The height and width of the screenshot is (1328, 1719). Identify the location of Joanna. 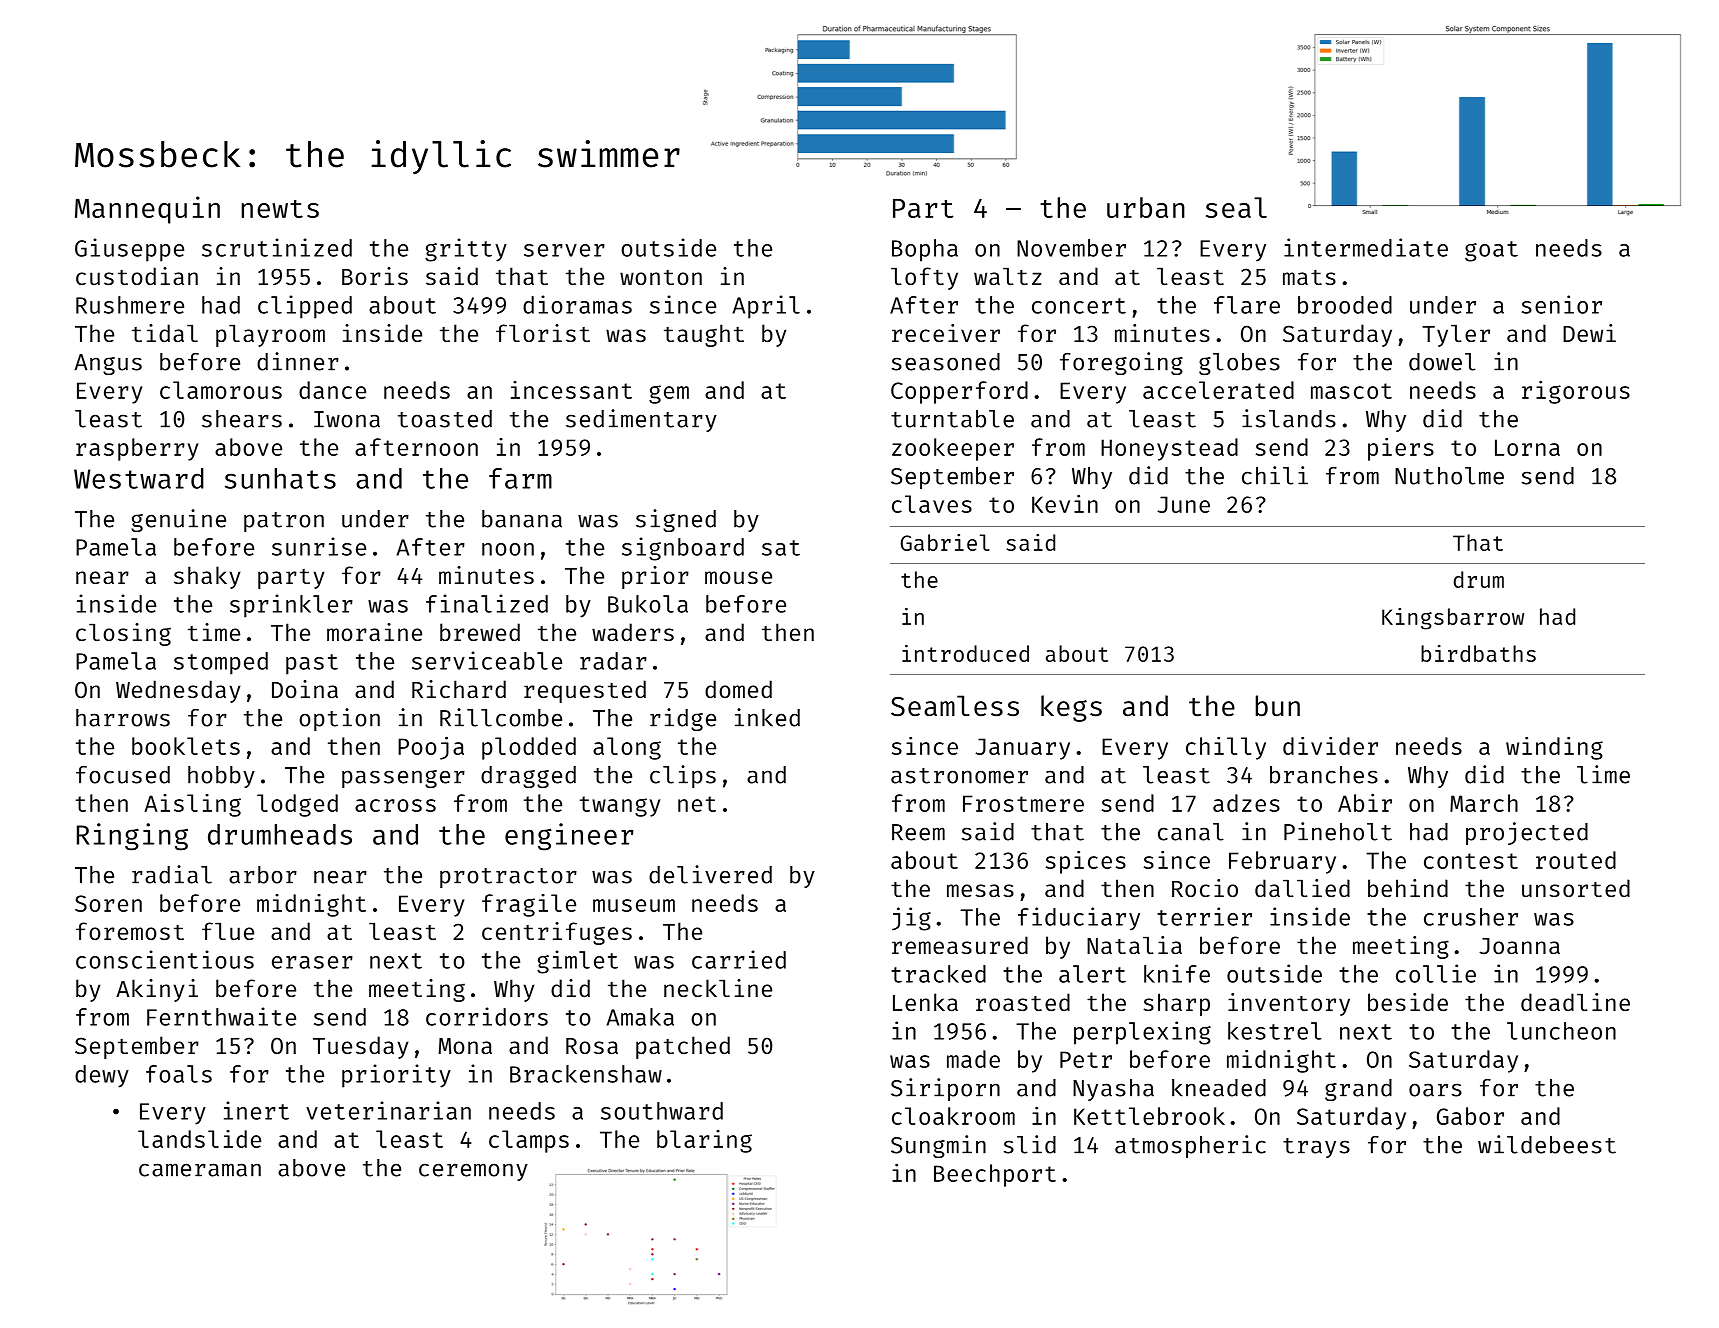
(1519, 946).
